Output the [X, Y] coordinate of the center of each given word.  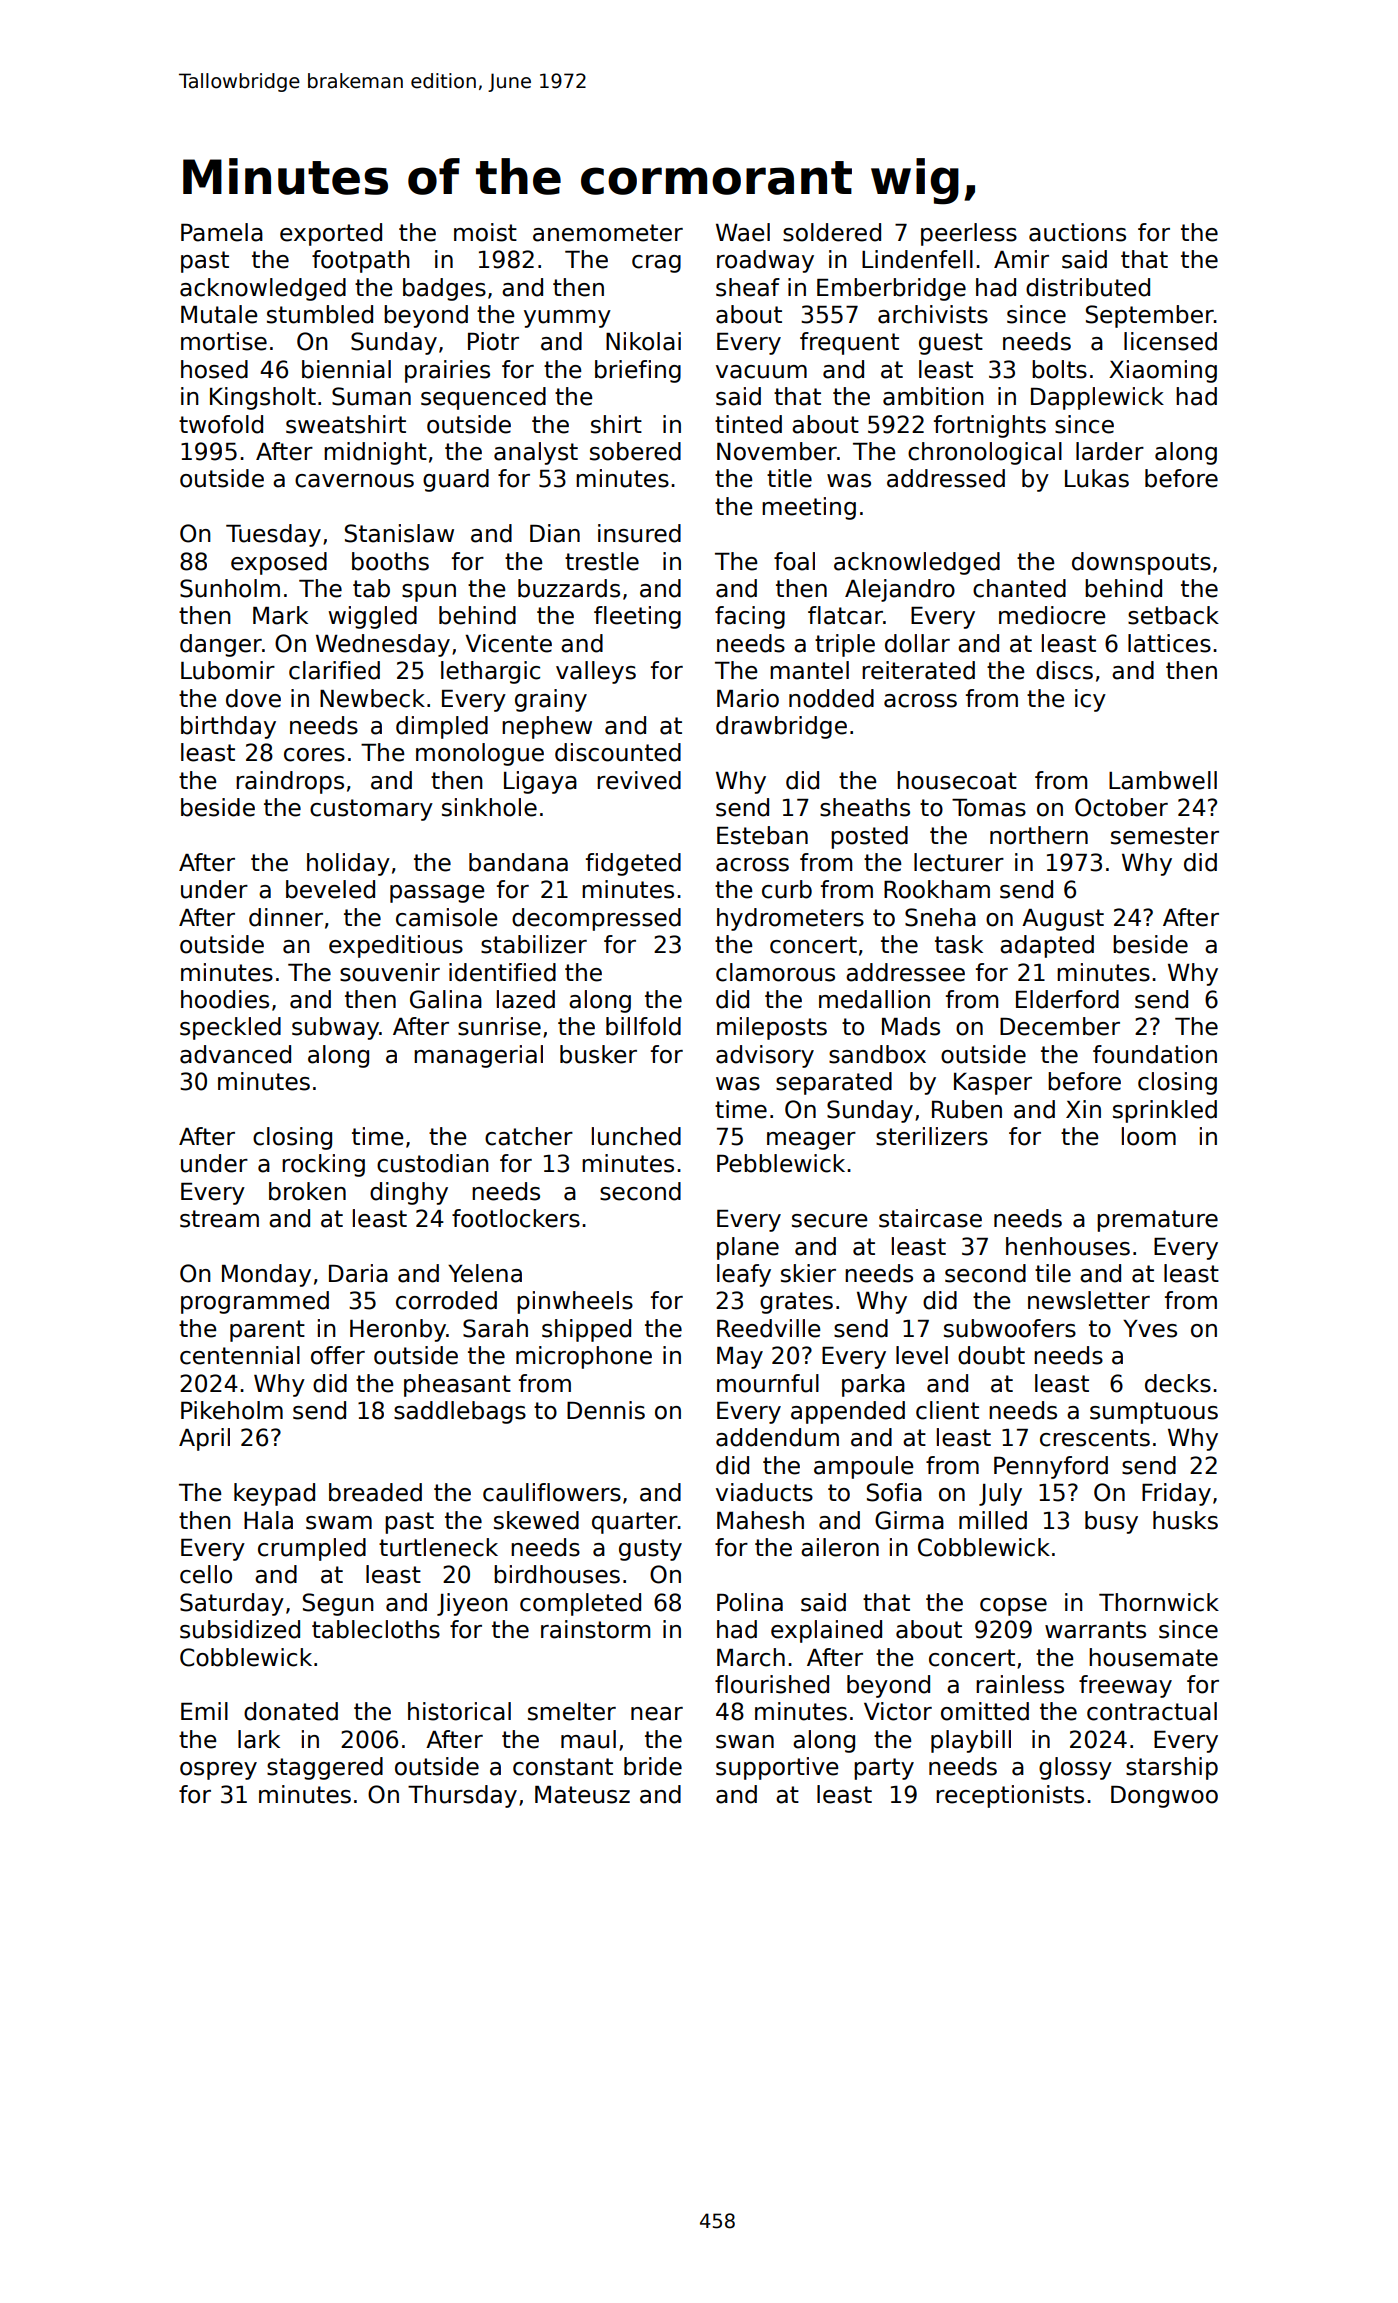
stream [219, 1219]
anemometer [608, 233]
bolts [1059, 369]
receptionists [1010, 1796]
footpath [361, 261]
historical [459, 1711]
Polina [750, 1602]
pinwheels [575, 1302]
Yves [1150, 1329]
